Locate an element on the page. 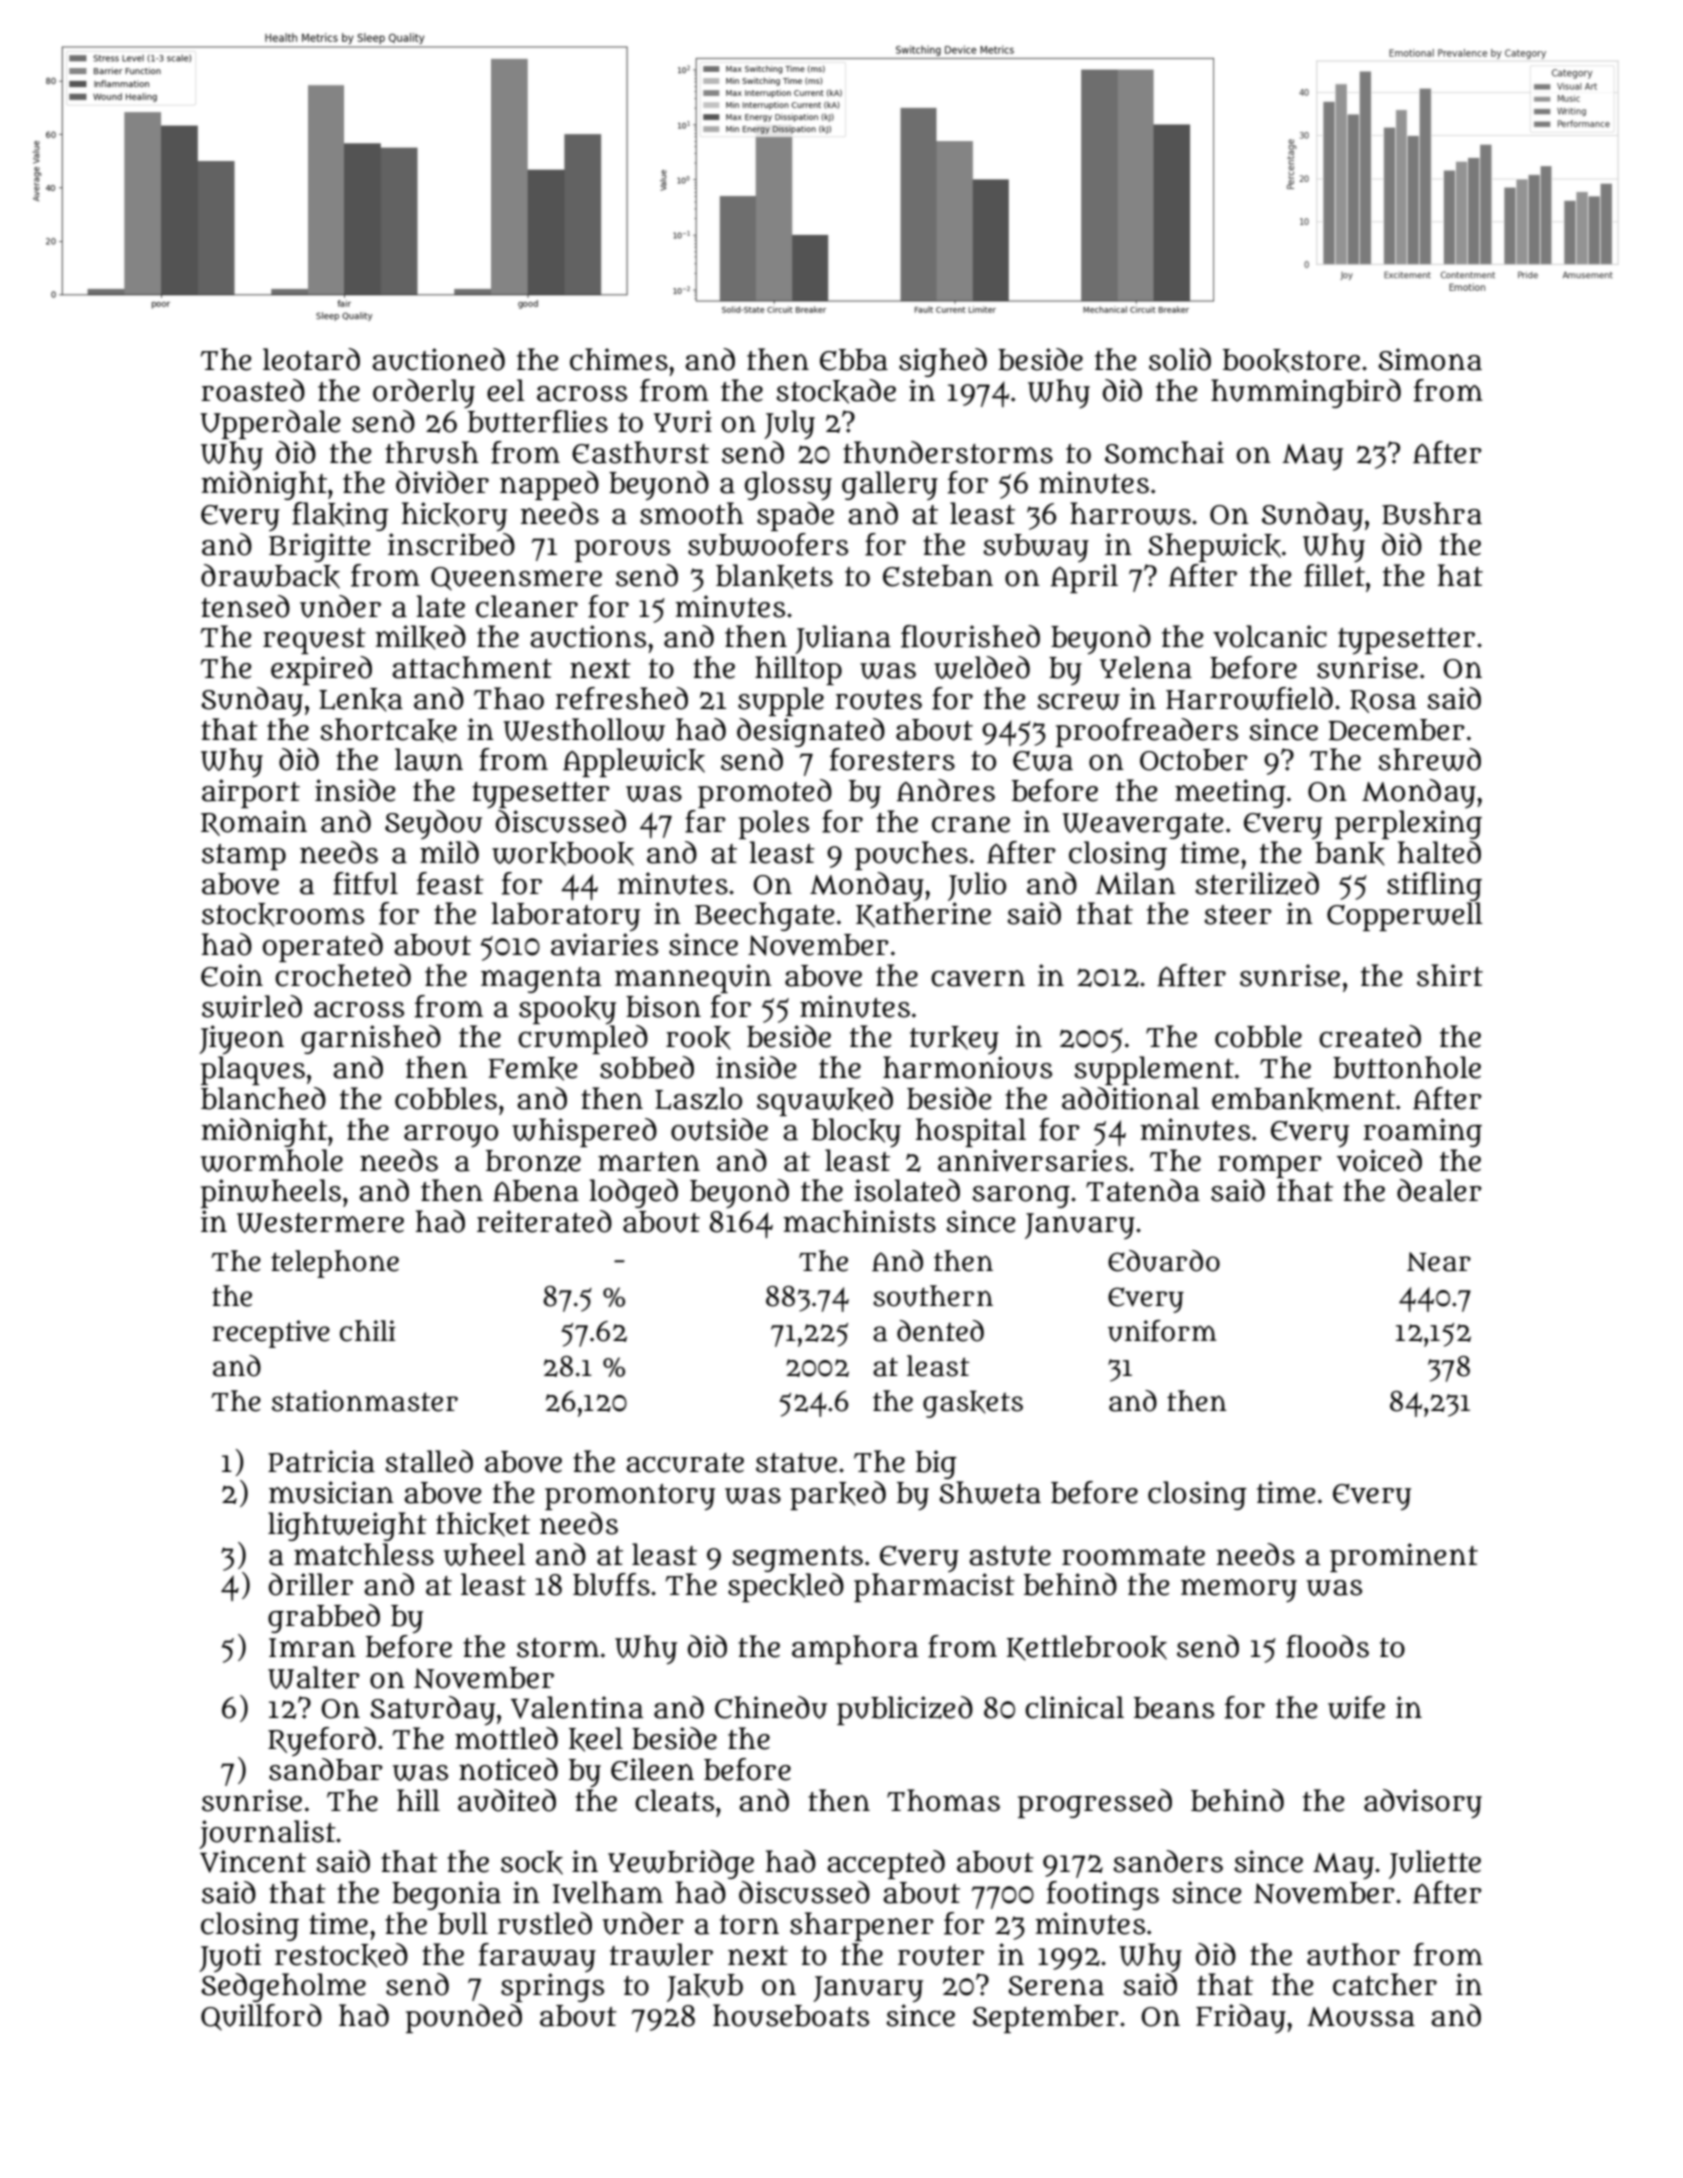 This document has height=2178, width=1683. Juliette is located at coordinates (1435, 1864).
